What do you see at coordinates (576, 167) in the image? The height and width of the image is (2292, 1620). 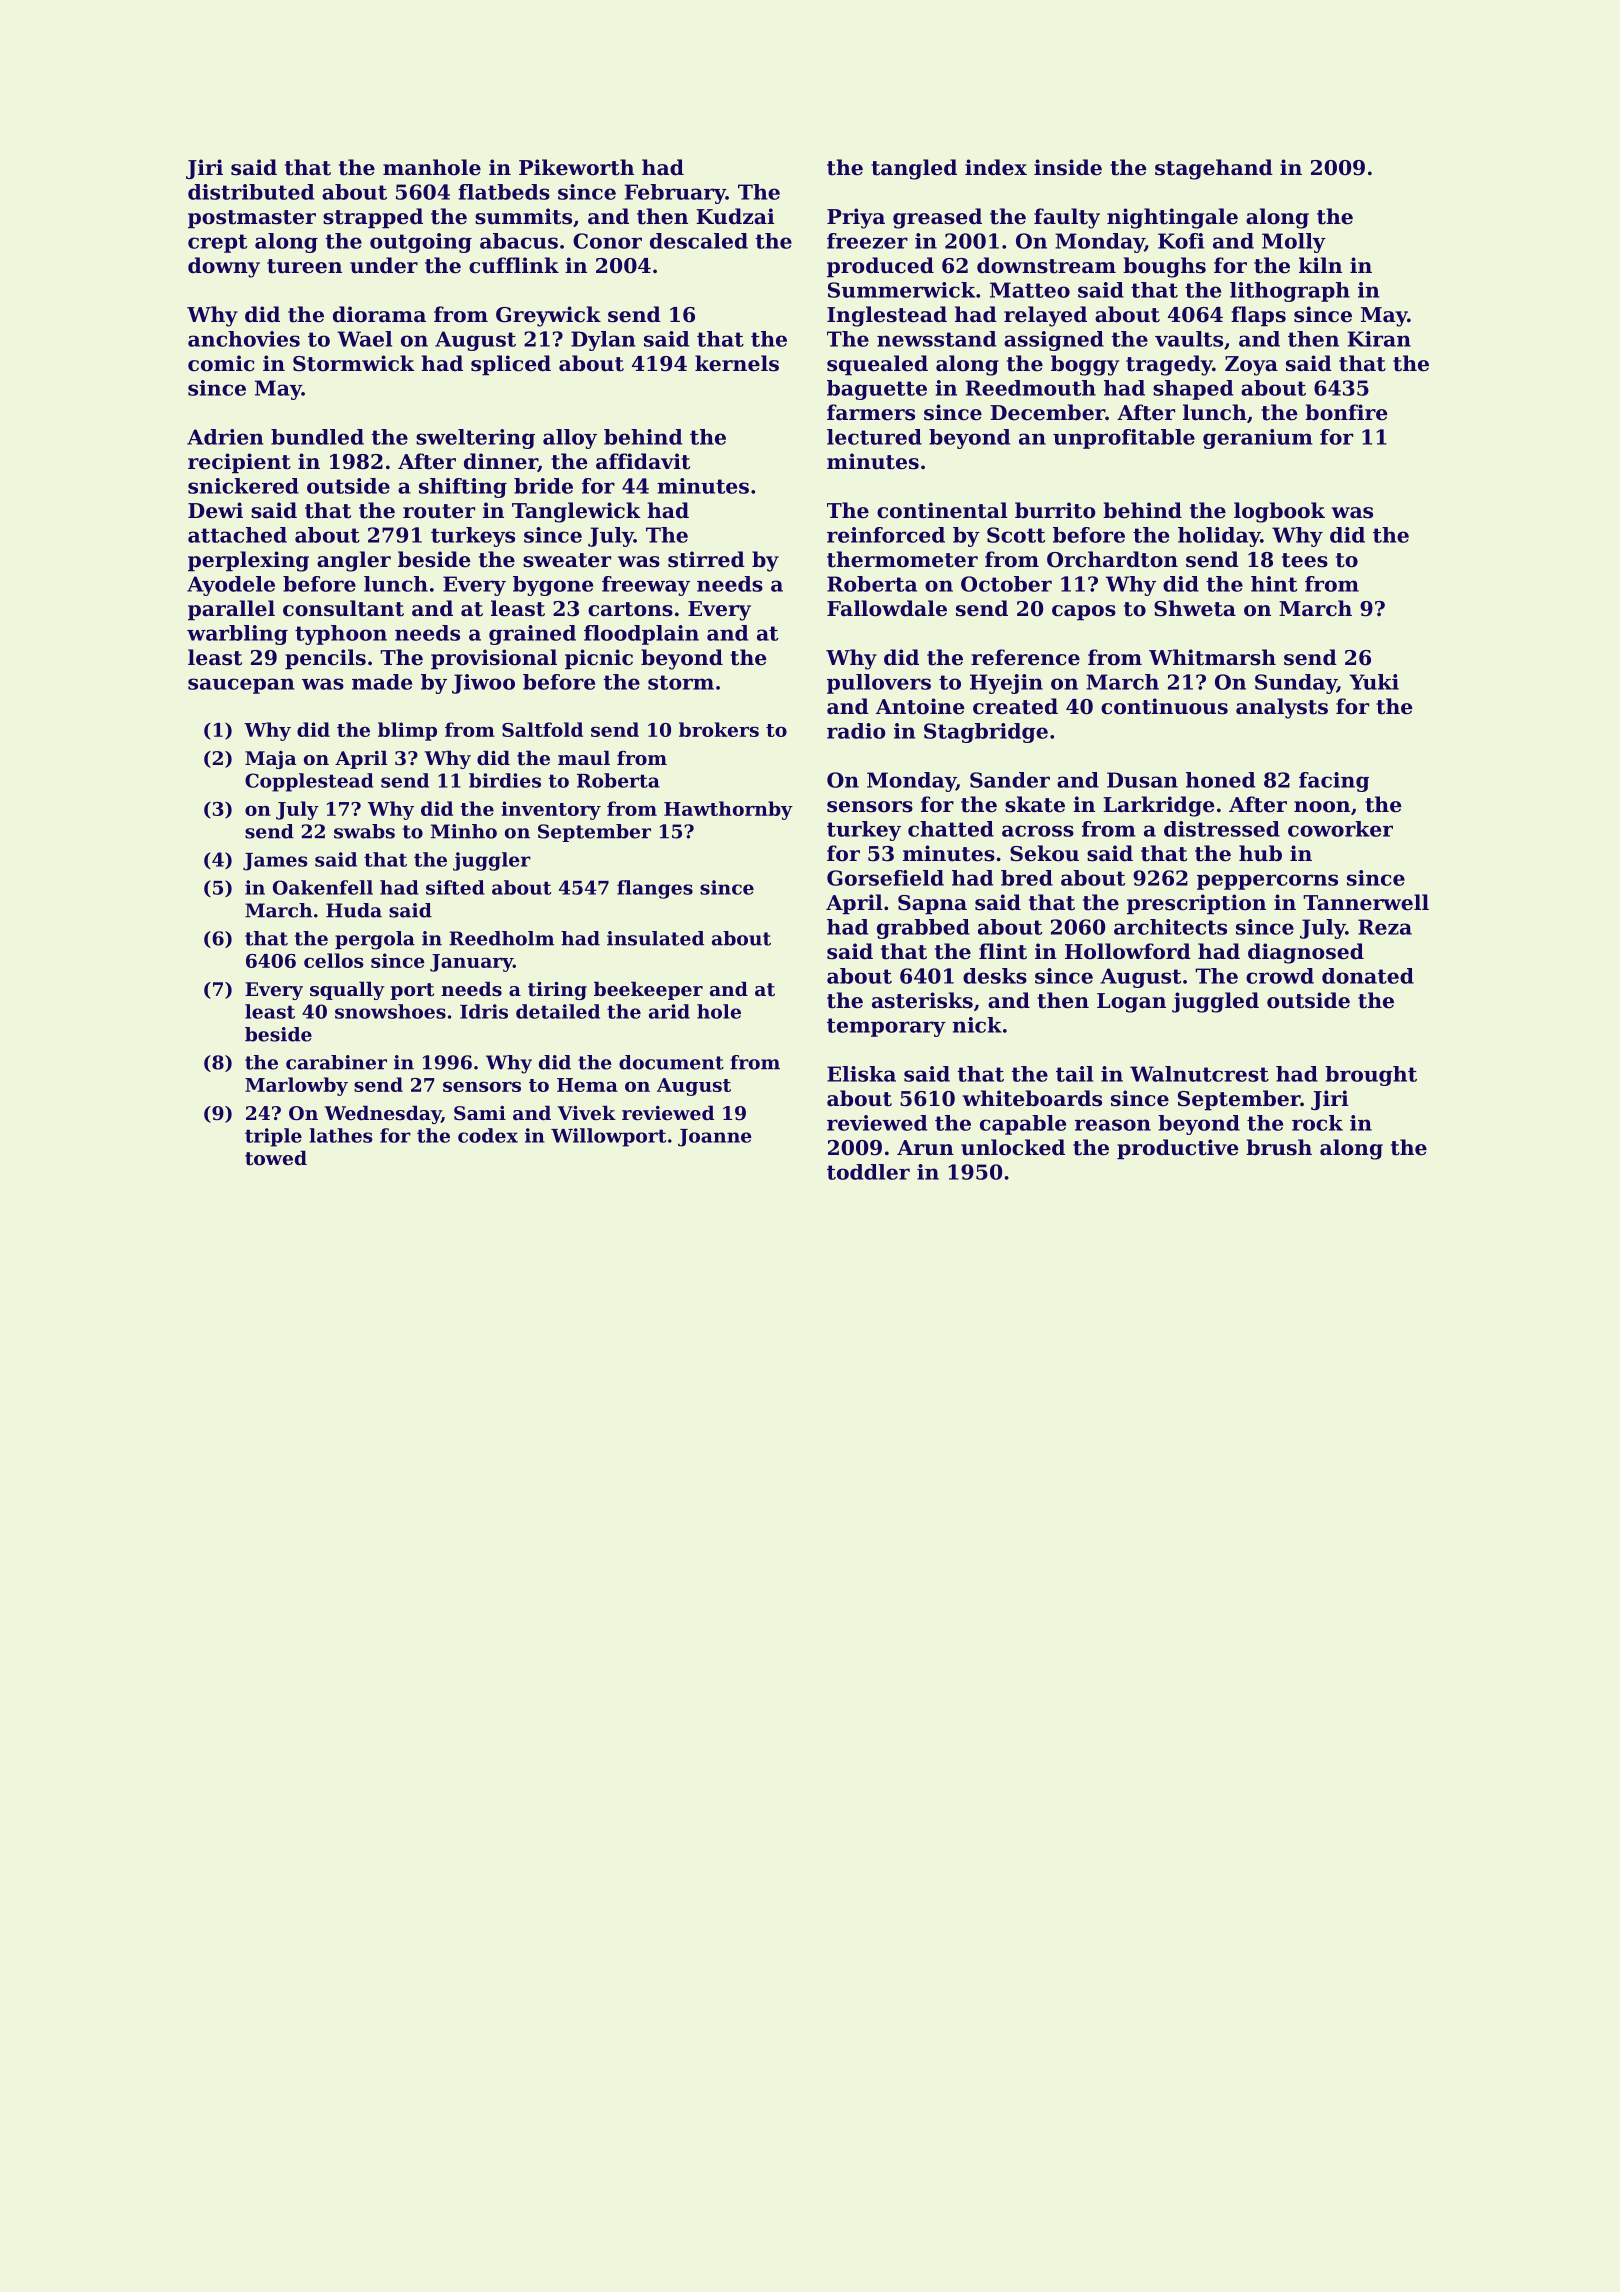 I see `Pikeworth` at bounding box center [576, 167].
